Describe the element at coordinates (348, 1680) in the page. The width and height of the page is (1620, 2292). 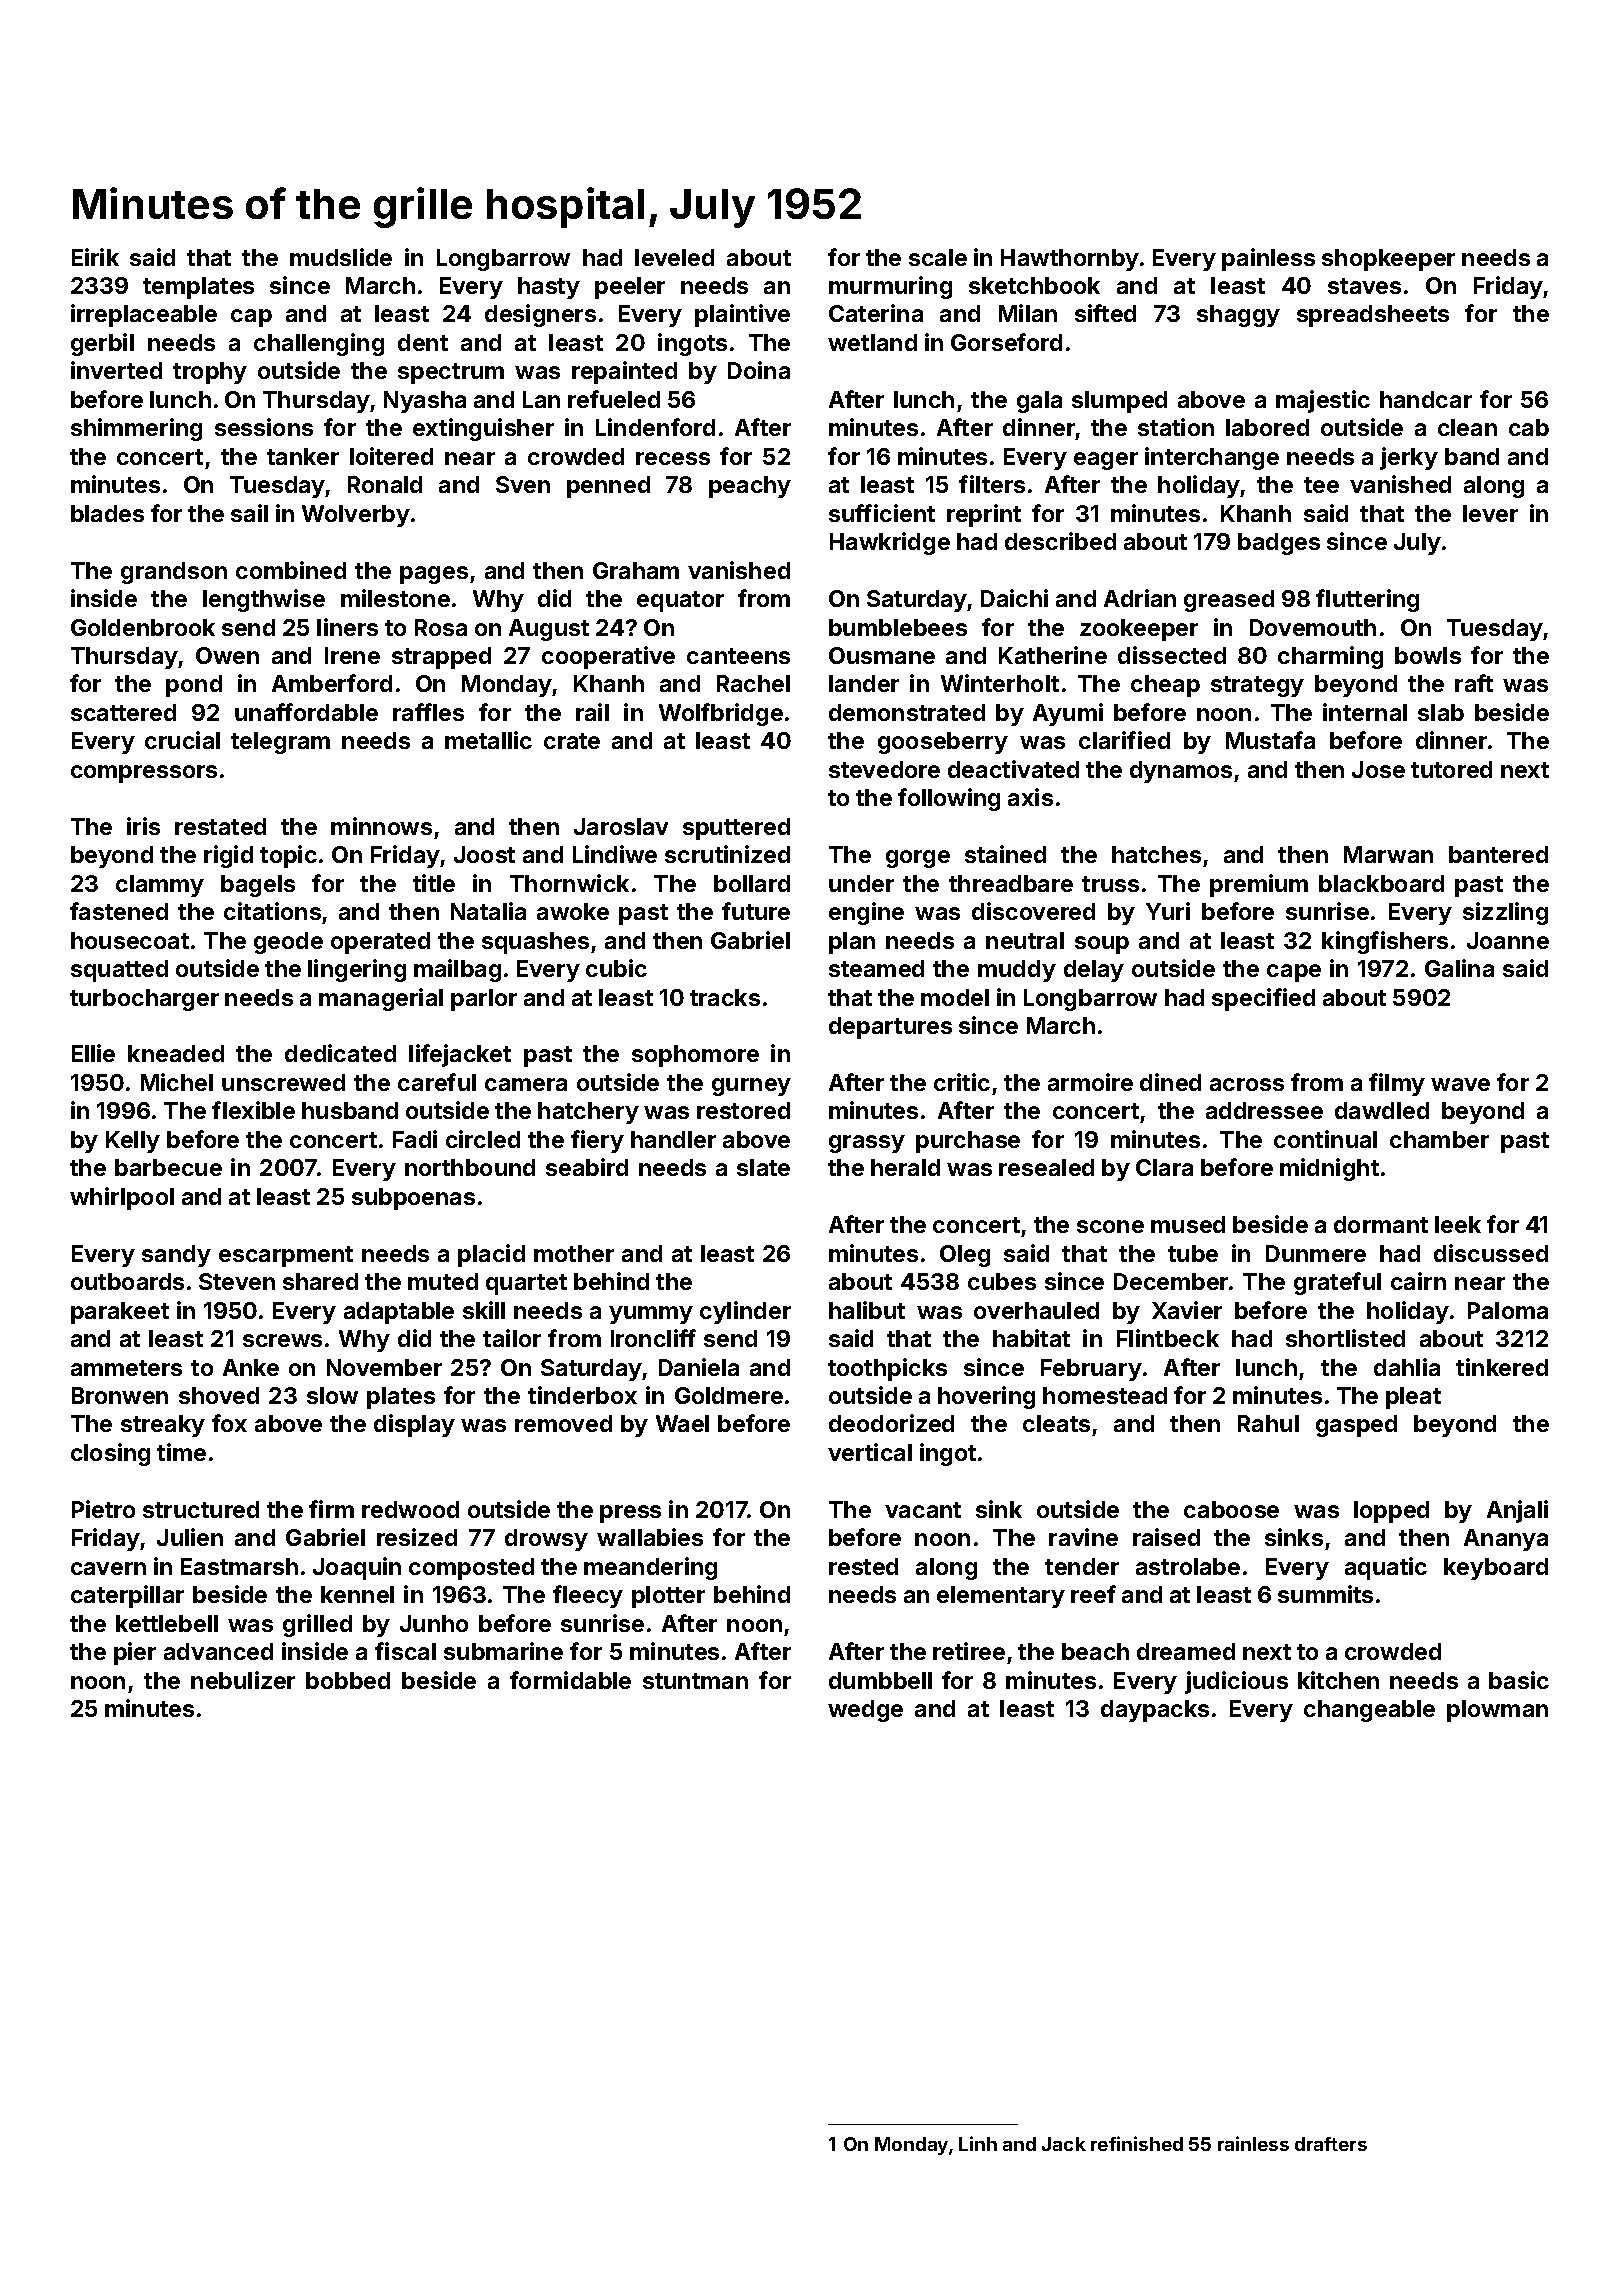
I see `bobbed` at that location.
